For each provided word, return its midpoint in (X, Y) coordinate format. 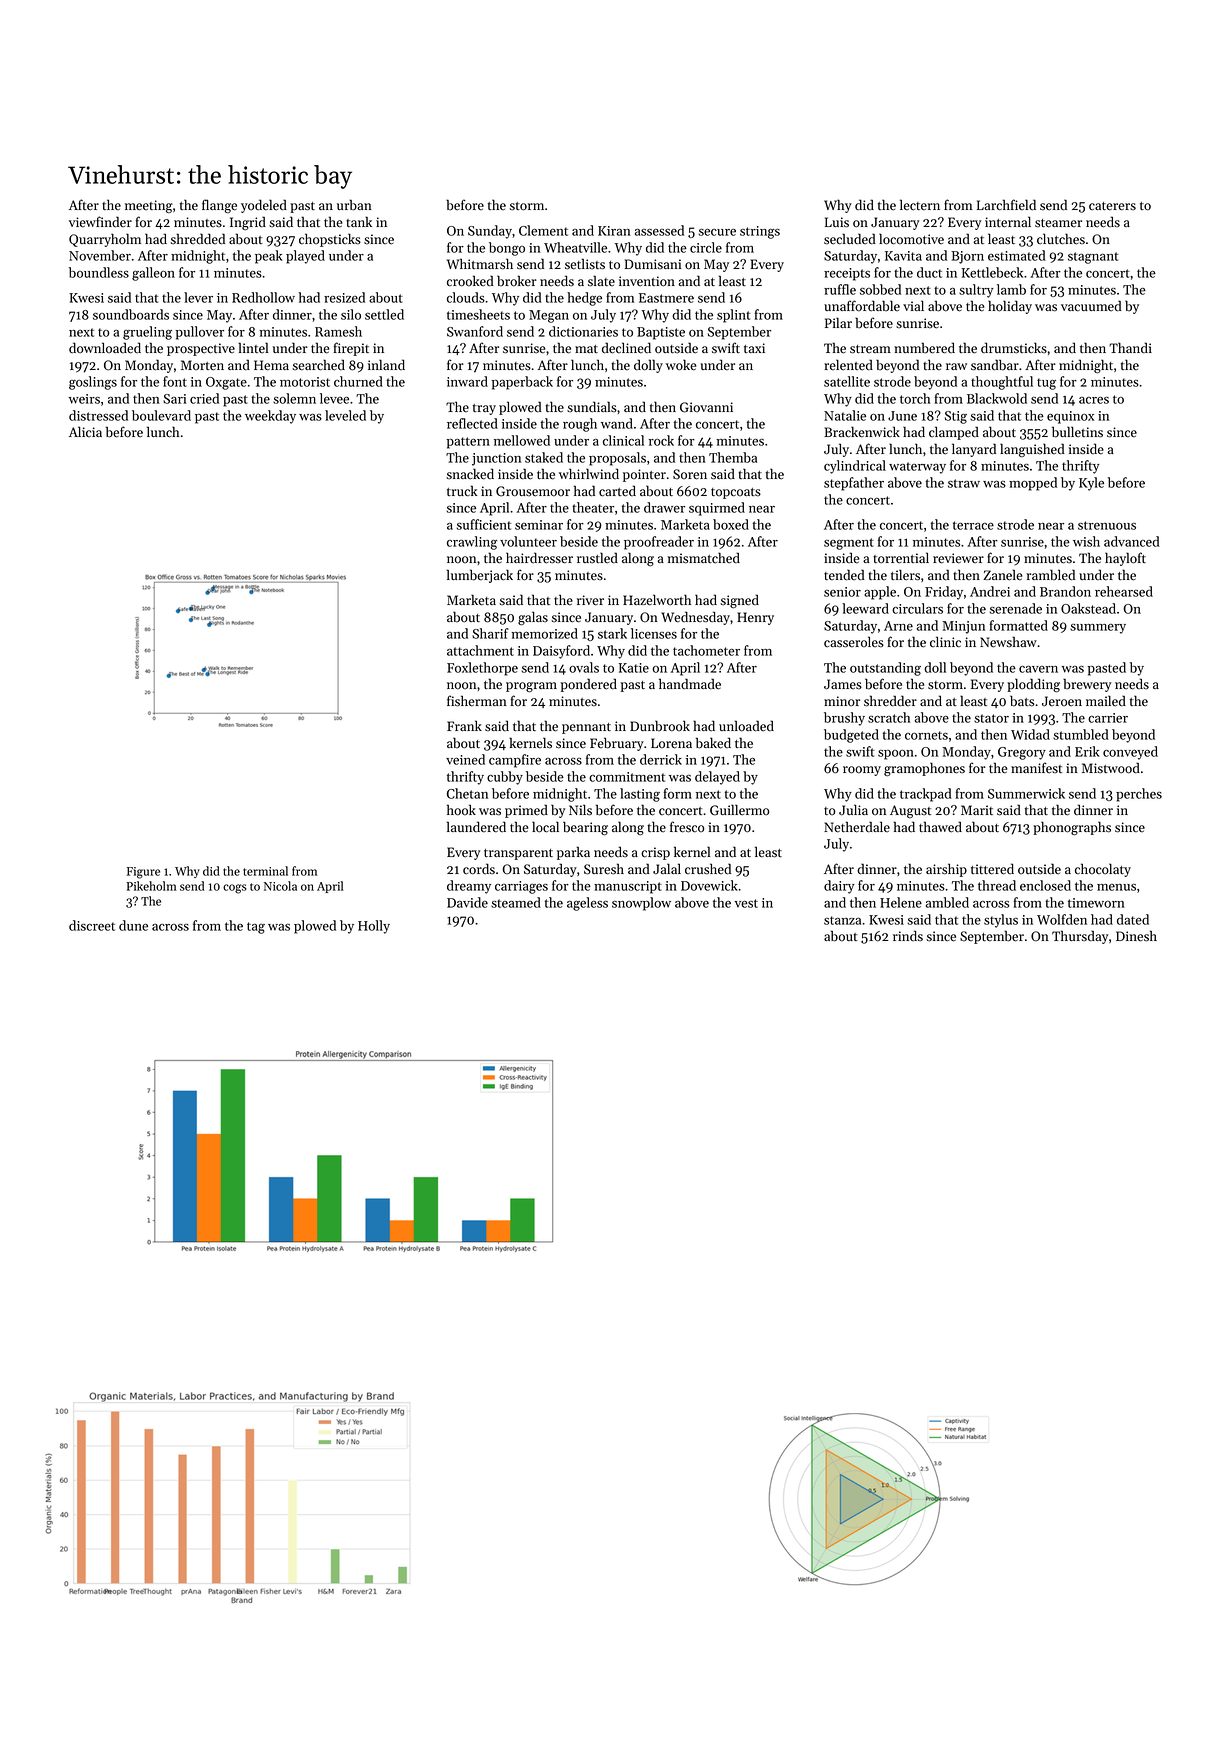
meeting (149, 206)
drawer (664, 507)
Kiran (614, 231)
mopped (1033, 484)
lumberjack (480, 576)
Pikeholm (152, 886)
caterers (1112, 206)
